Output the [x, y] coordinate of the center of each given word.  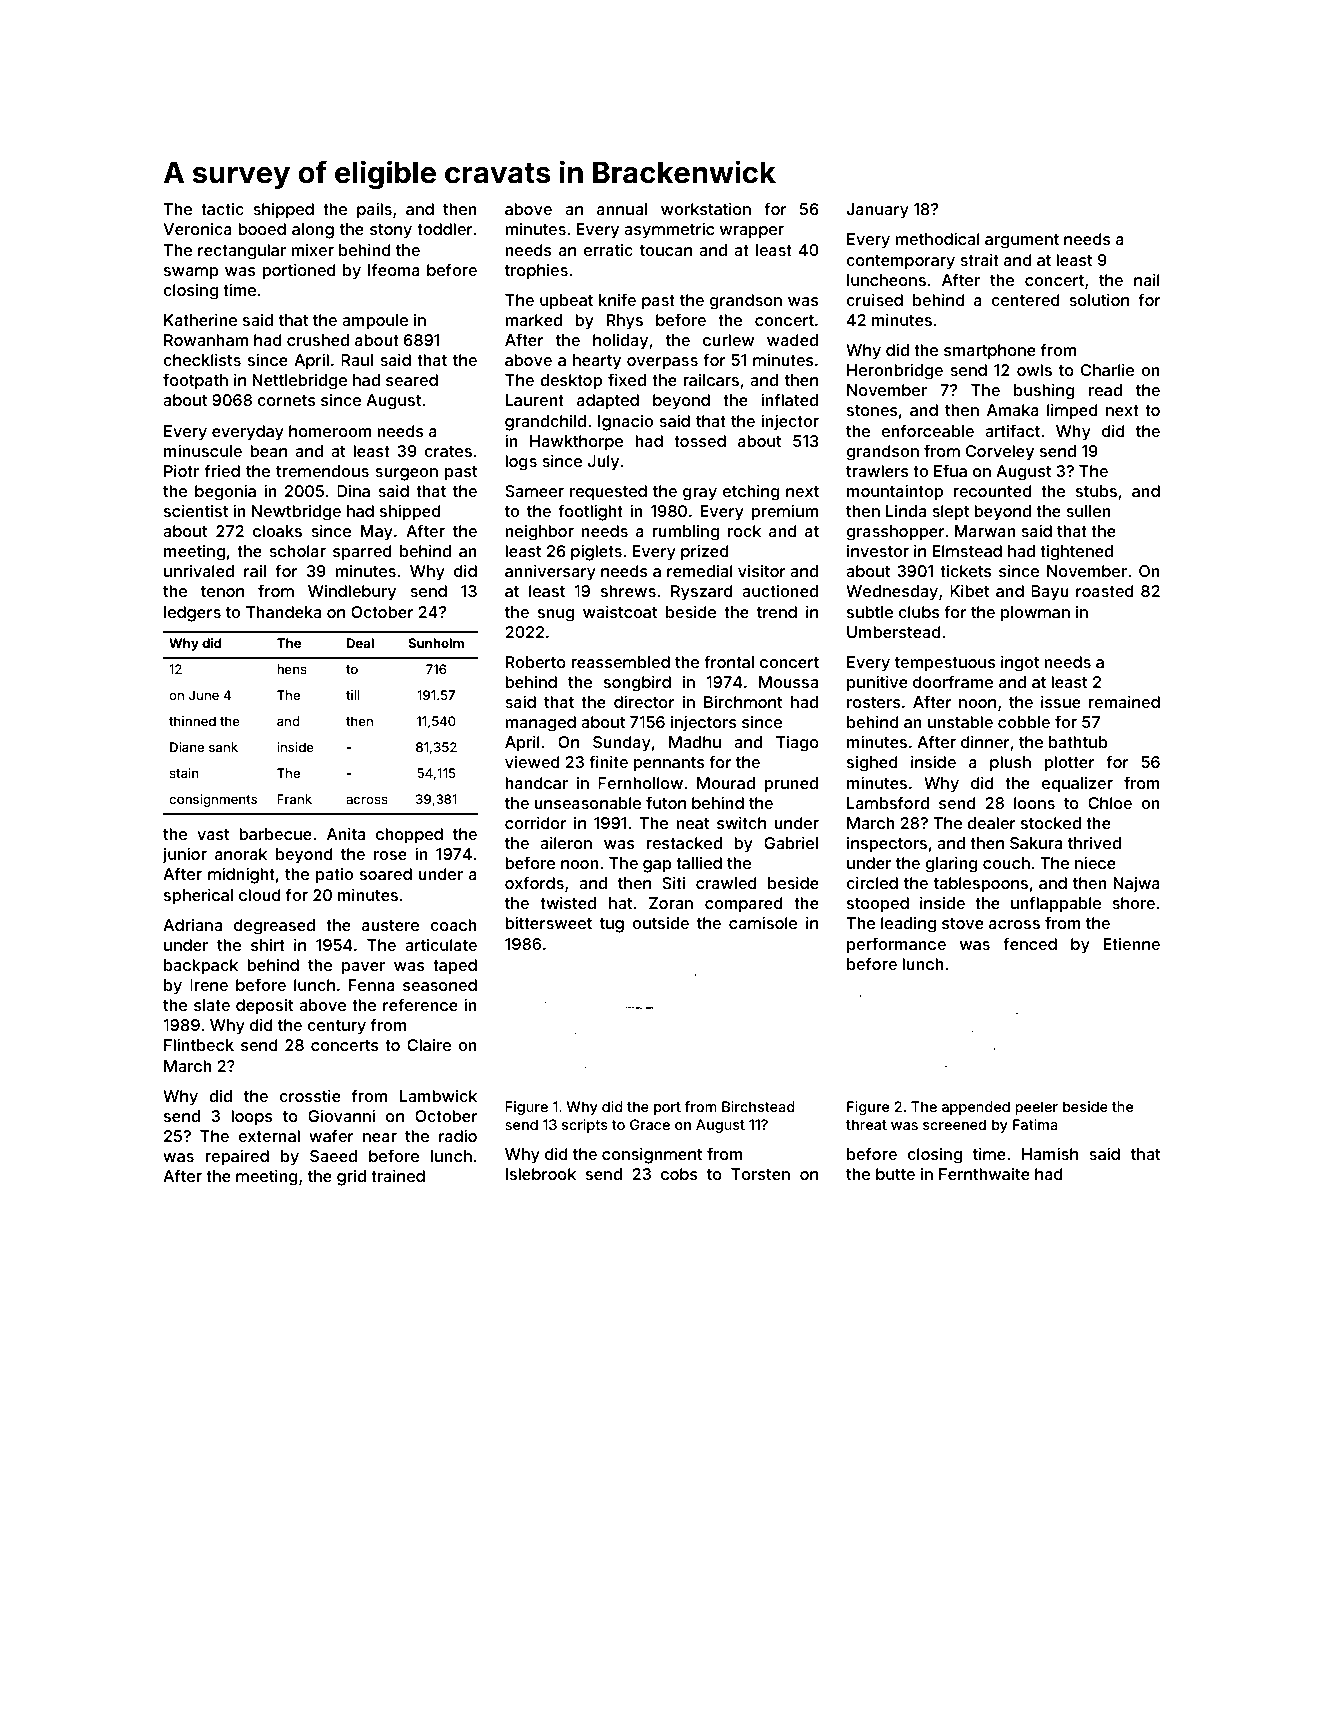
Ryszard [702, 593]
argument [1022, 241]
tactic [222, 209]
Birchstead [758, 1106]
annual [622, 209]
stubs [1096, 491]
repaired [237, 1158]
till [353, 695]
